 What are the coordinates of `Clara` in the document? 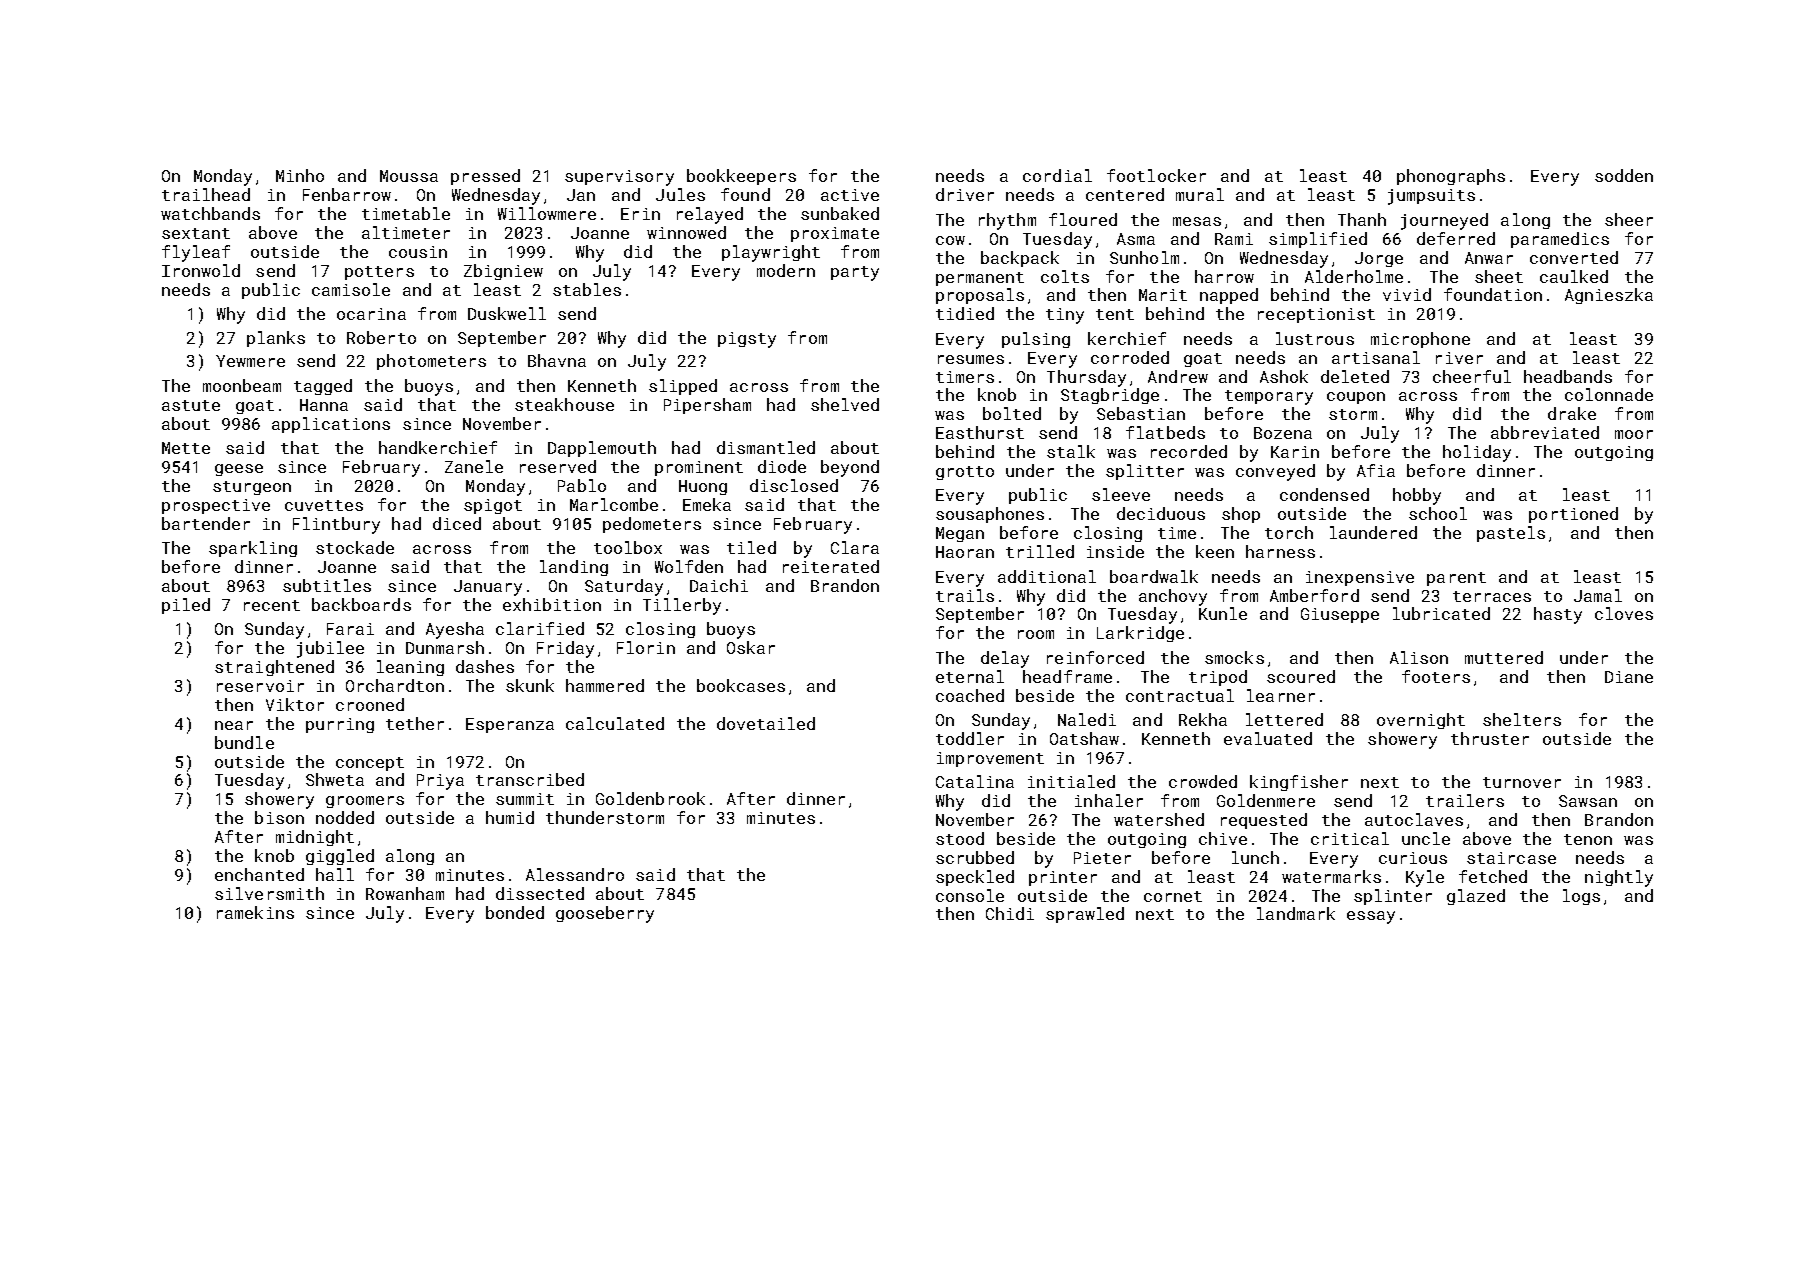 It's located at (855, 547).
